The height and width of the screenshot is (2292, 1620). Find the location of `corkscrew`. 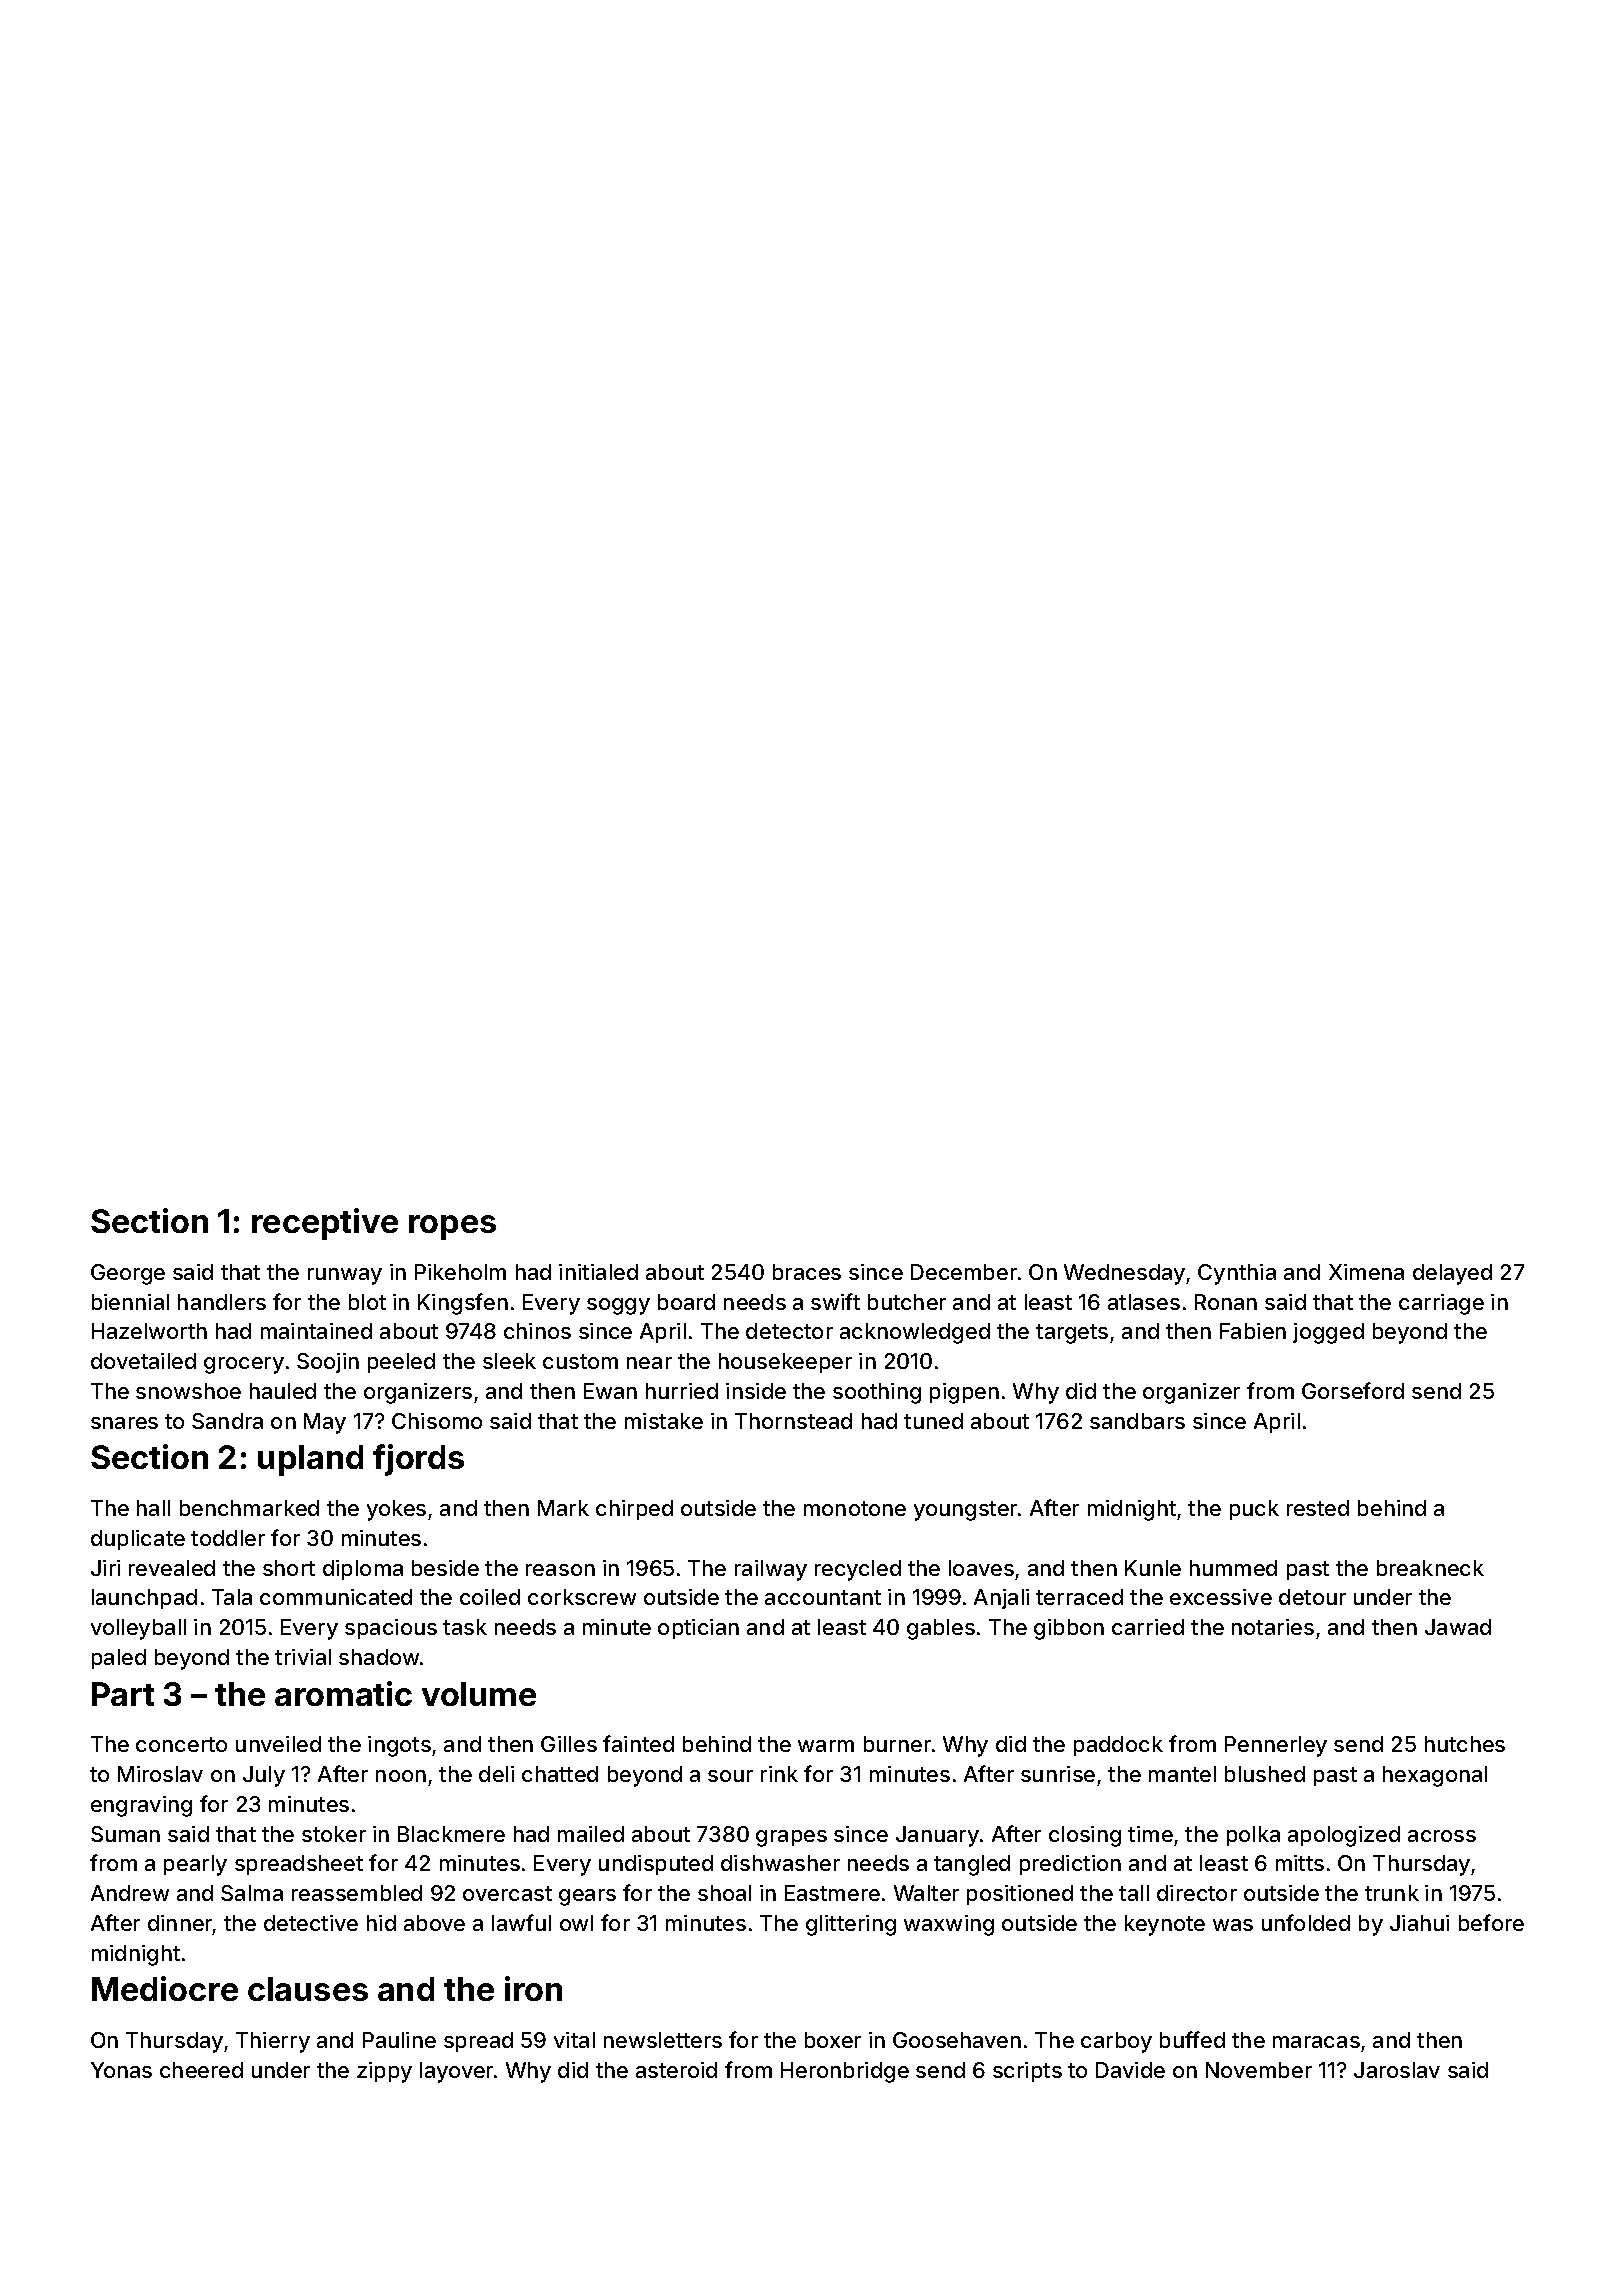

corkscrew is located at coordinates (582, 1597).
